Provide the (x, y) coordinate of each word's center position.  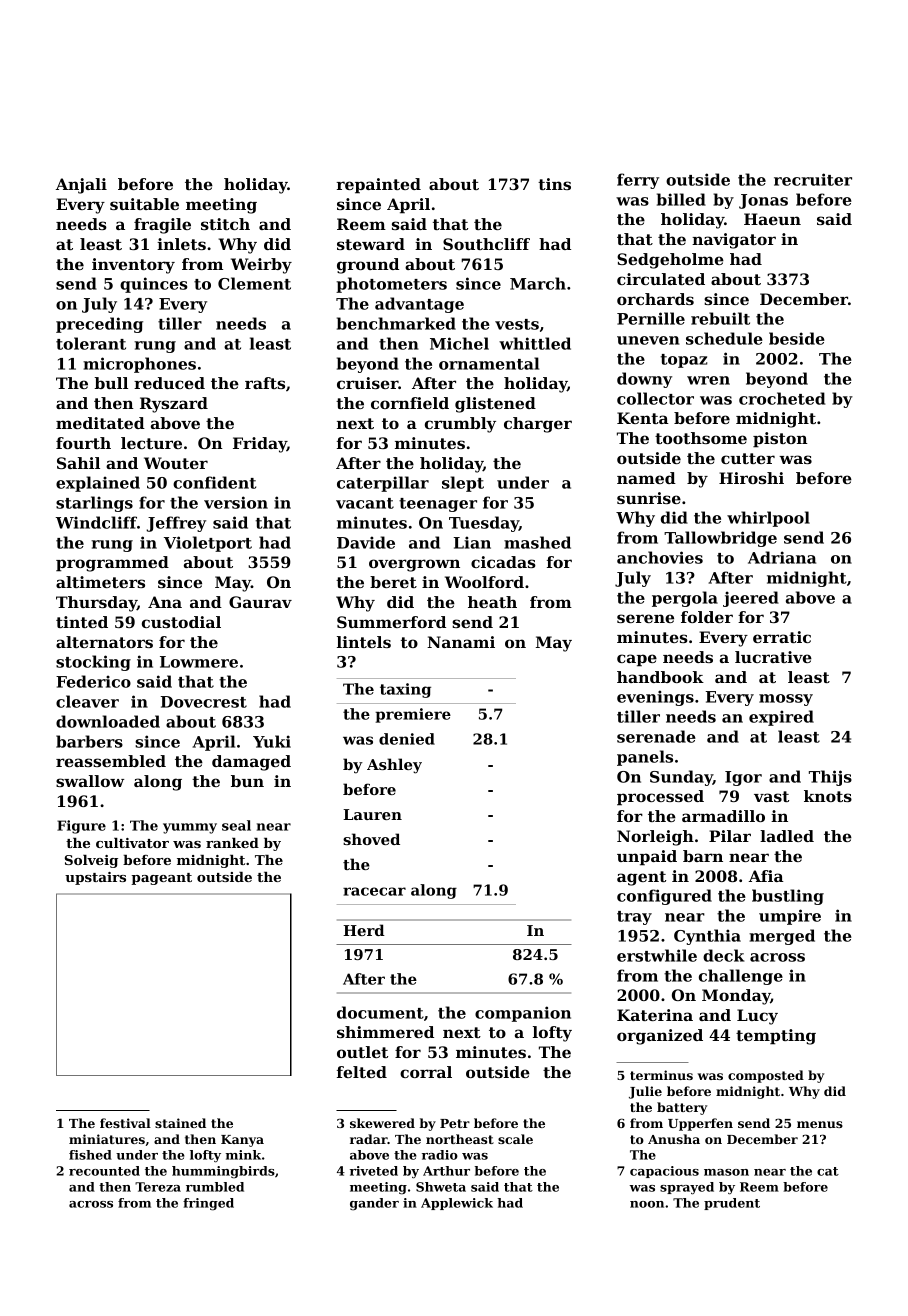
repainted (379, 186)
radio (440, 1155)
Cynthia (707, 937)
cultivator (132, 843)
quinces (153, 285)
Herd (364, 930)
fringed (208, 1204)
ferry (638, 181)
